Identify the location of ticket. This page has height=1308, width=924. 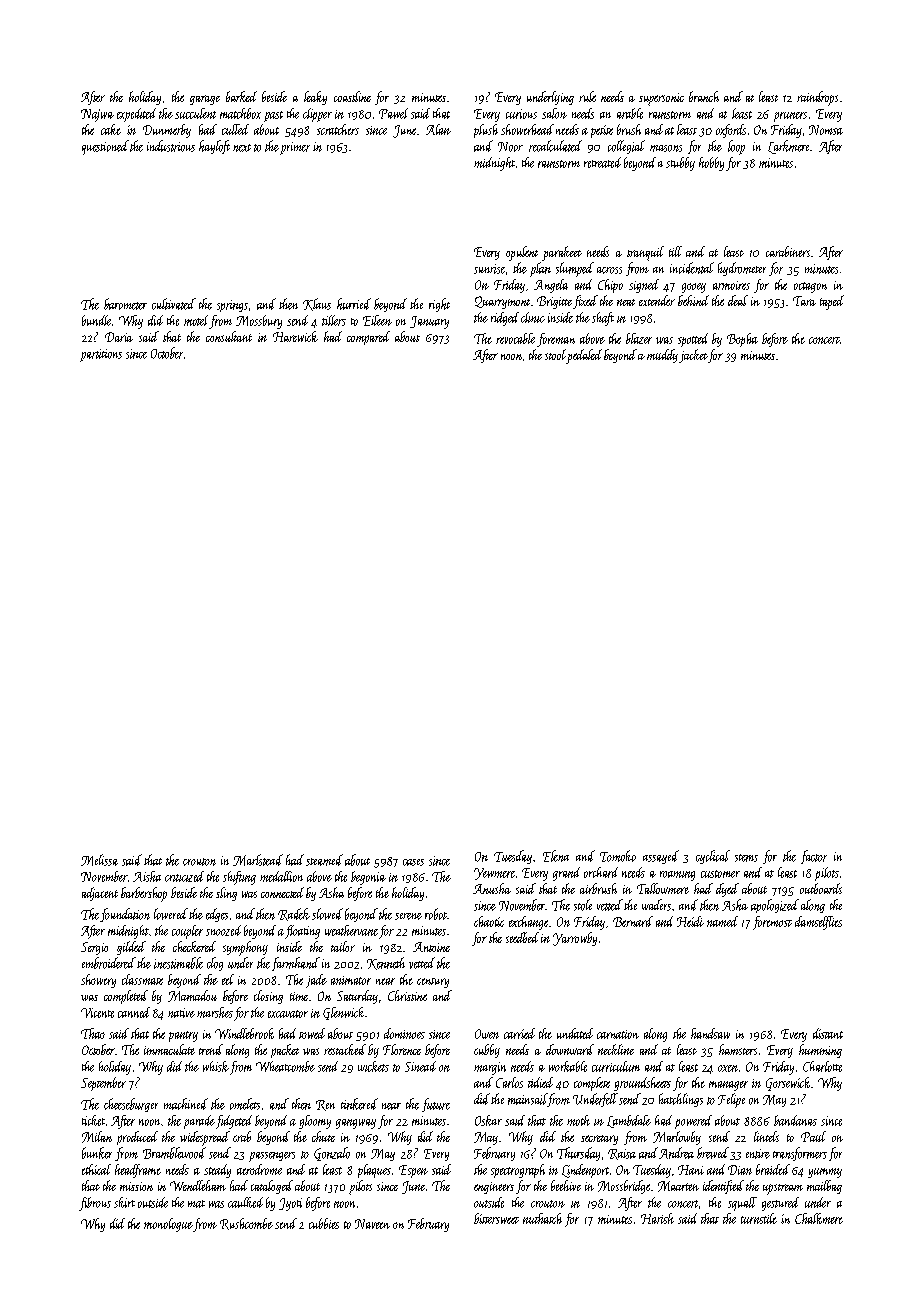
(93, 1120).
